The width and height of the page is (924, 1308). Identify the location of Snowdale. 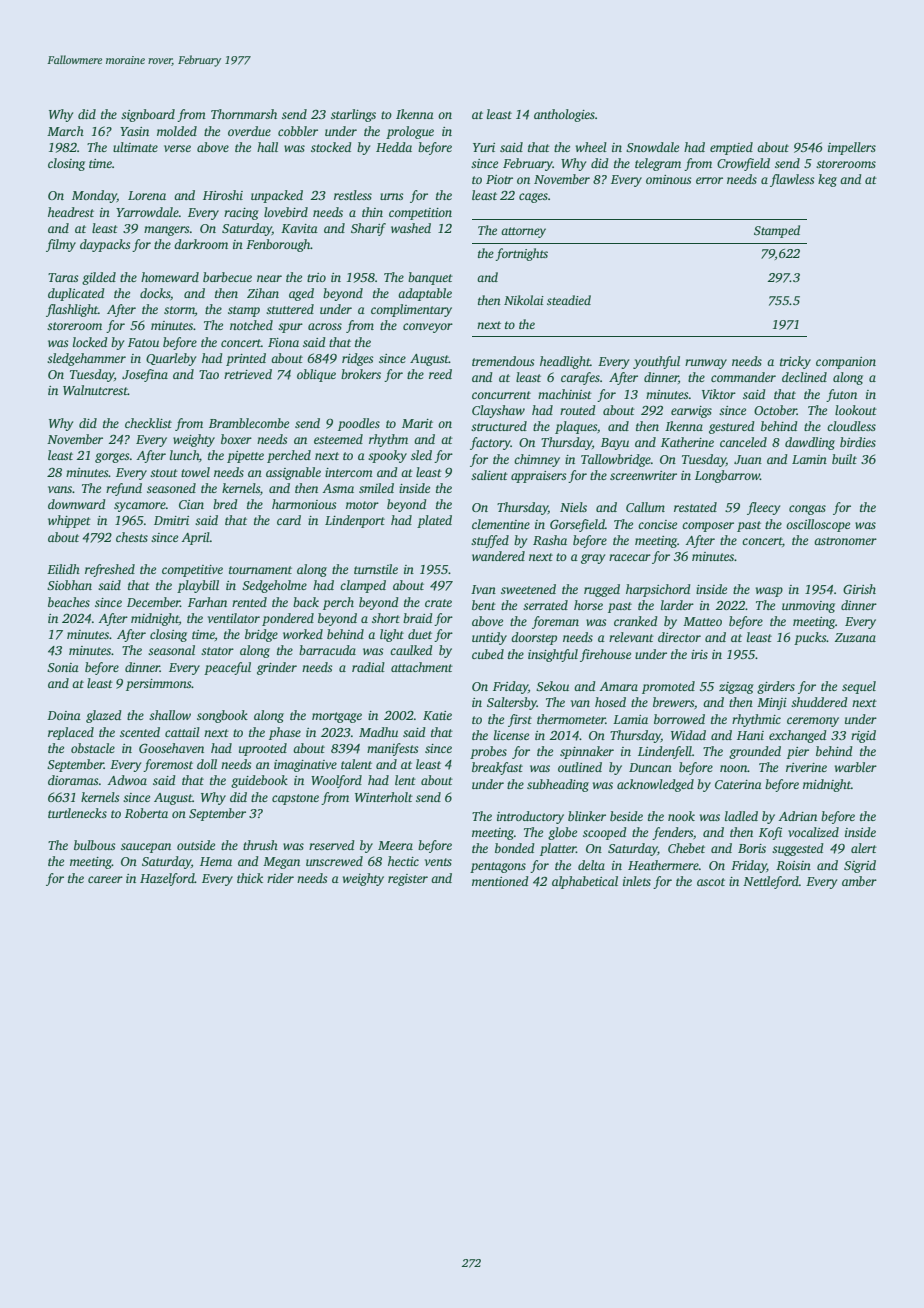
(652, 147).
